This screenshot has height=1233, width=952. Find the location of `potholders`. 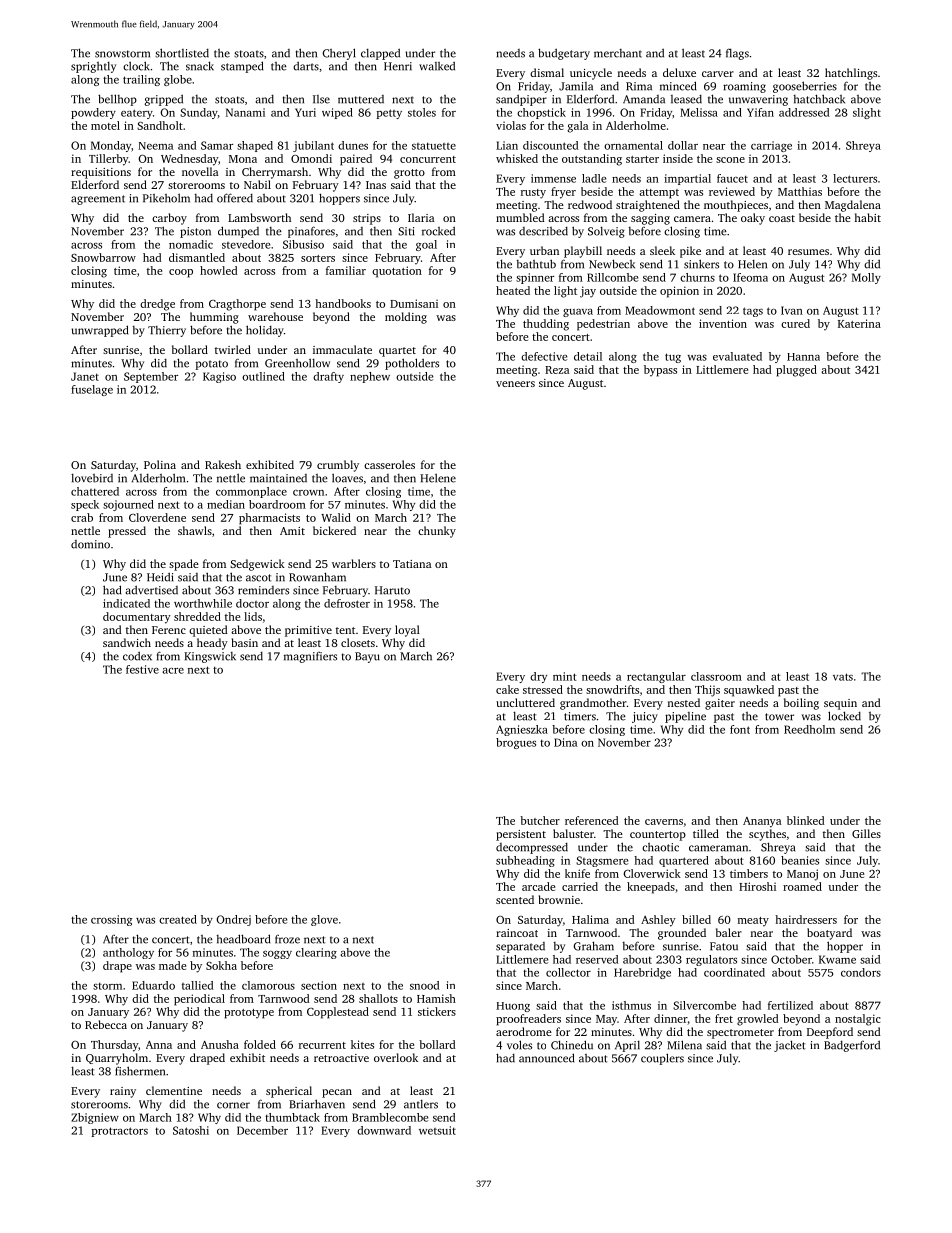

potholders is located at coordinates (412, 364).
